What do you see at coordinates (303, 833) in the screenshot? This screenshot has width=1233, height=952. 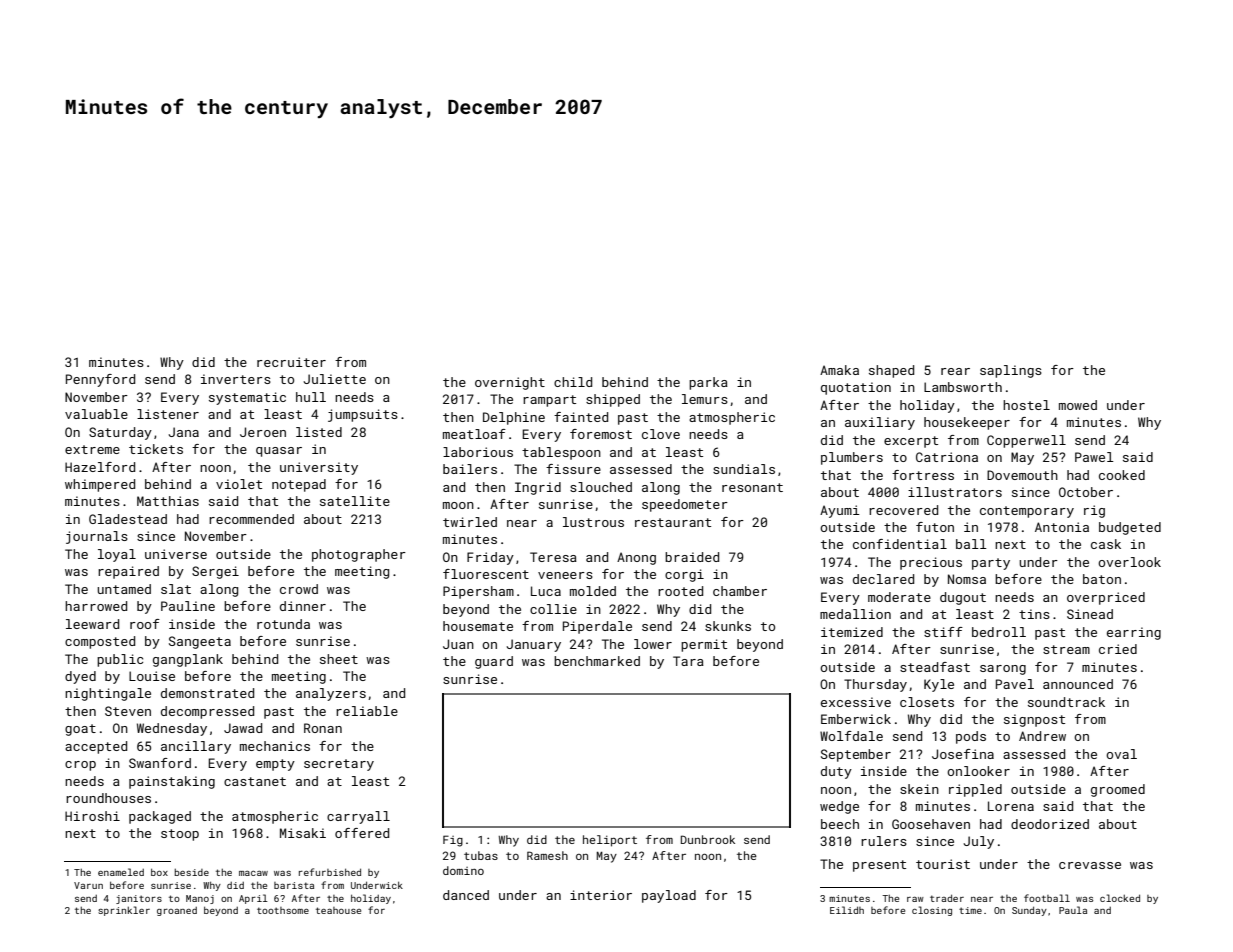 I see `Misaki` at bounding box center [303, 833].
